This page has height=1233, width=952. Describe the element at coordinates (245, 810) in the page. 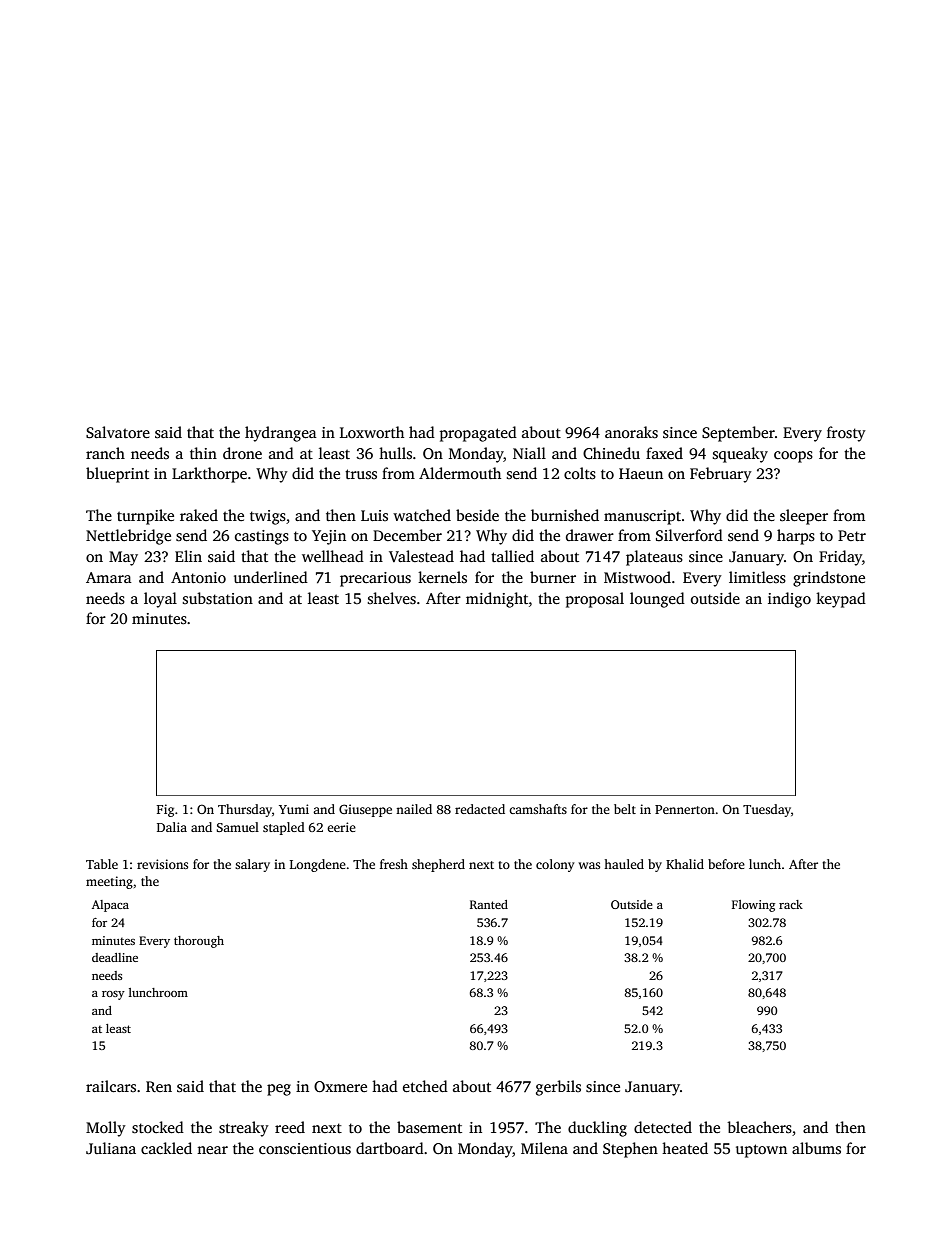

I see `Thursday` at that location.
